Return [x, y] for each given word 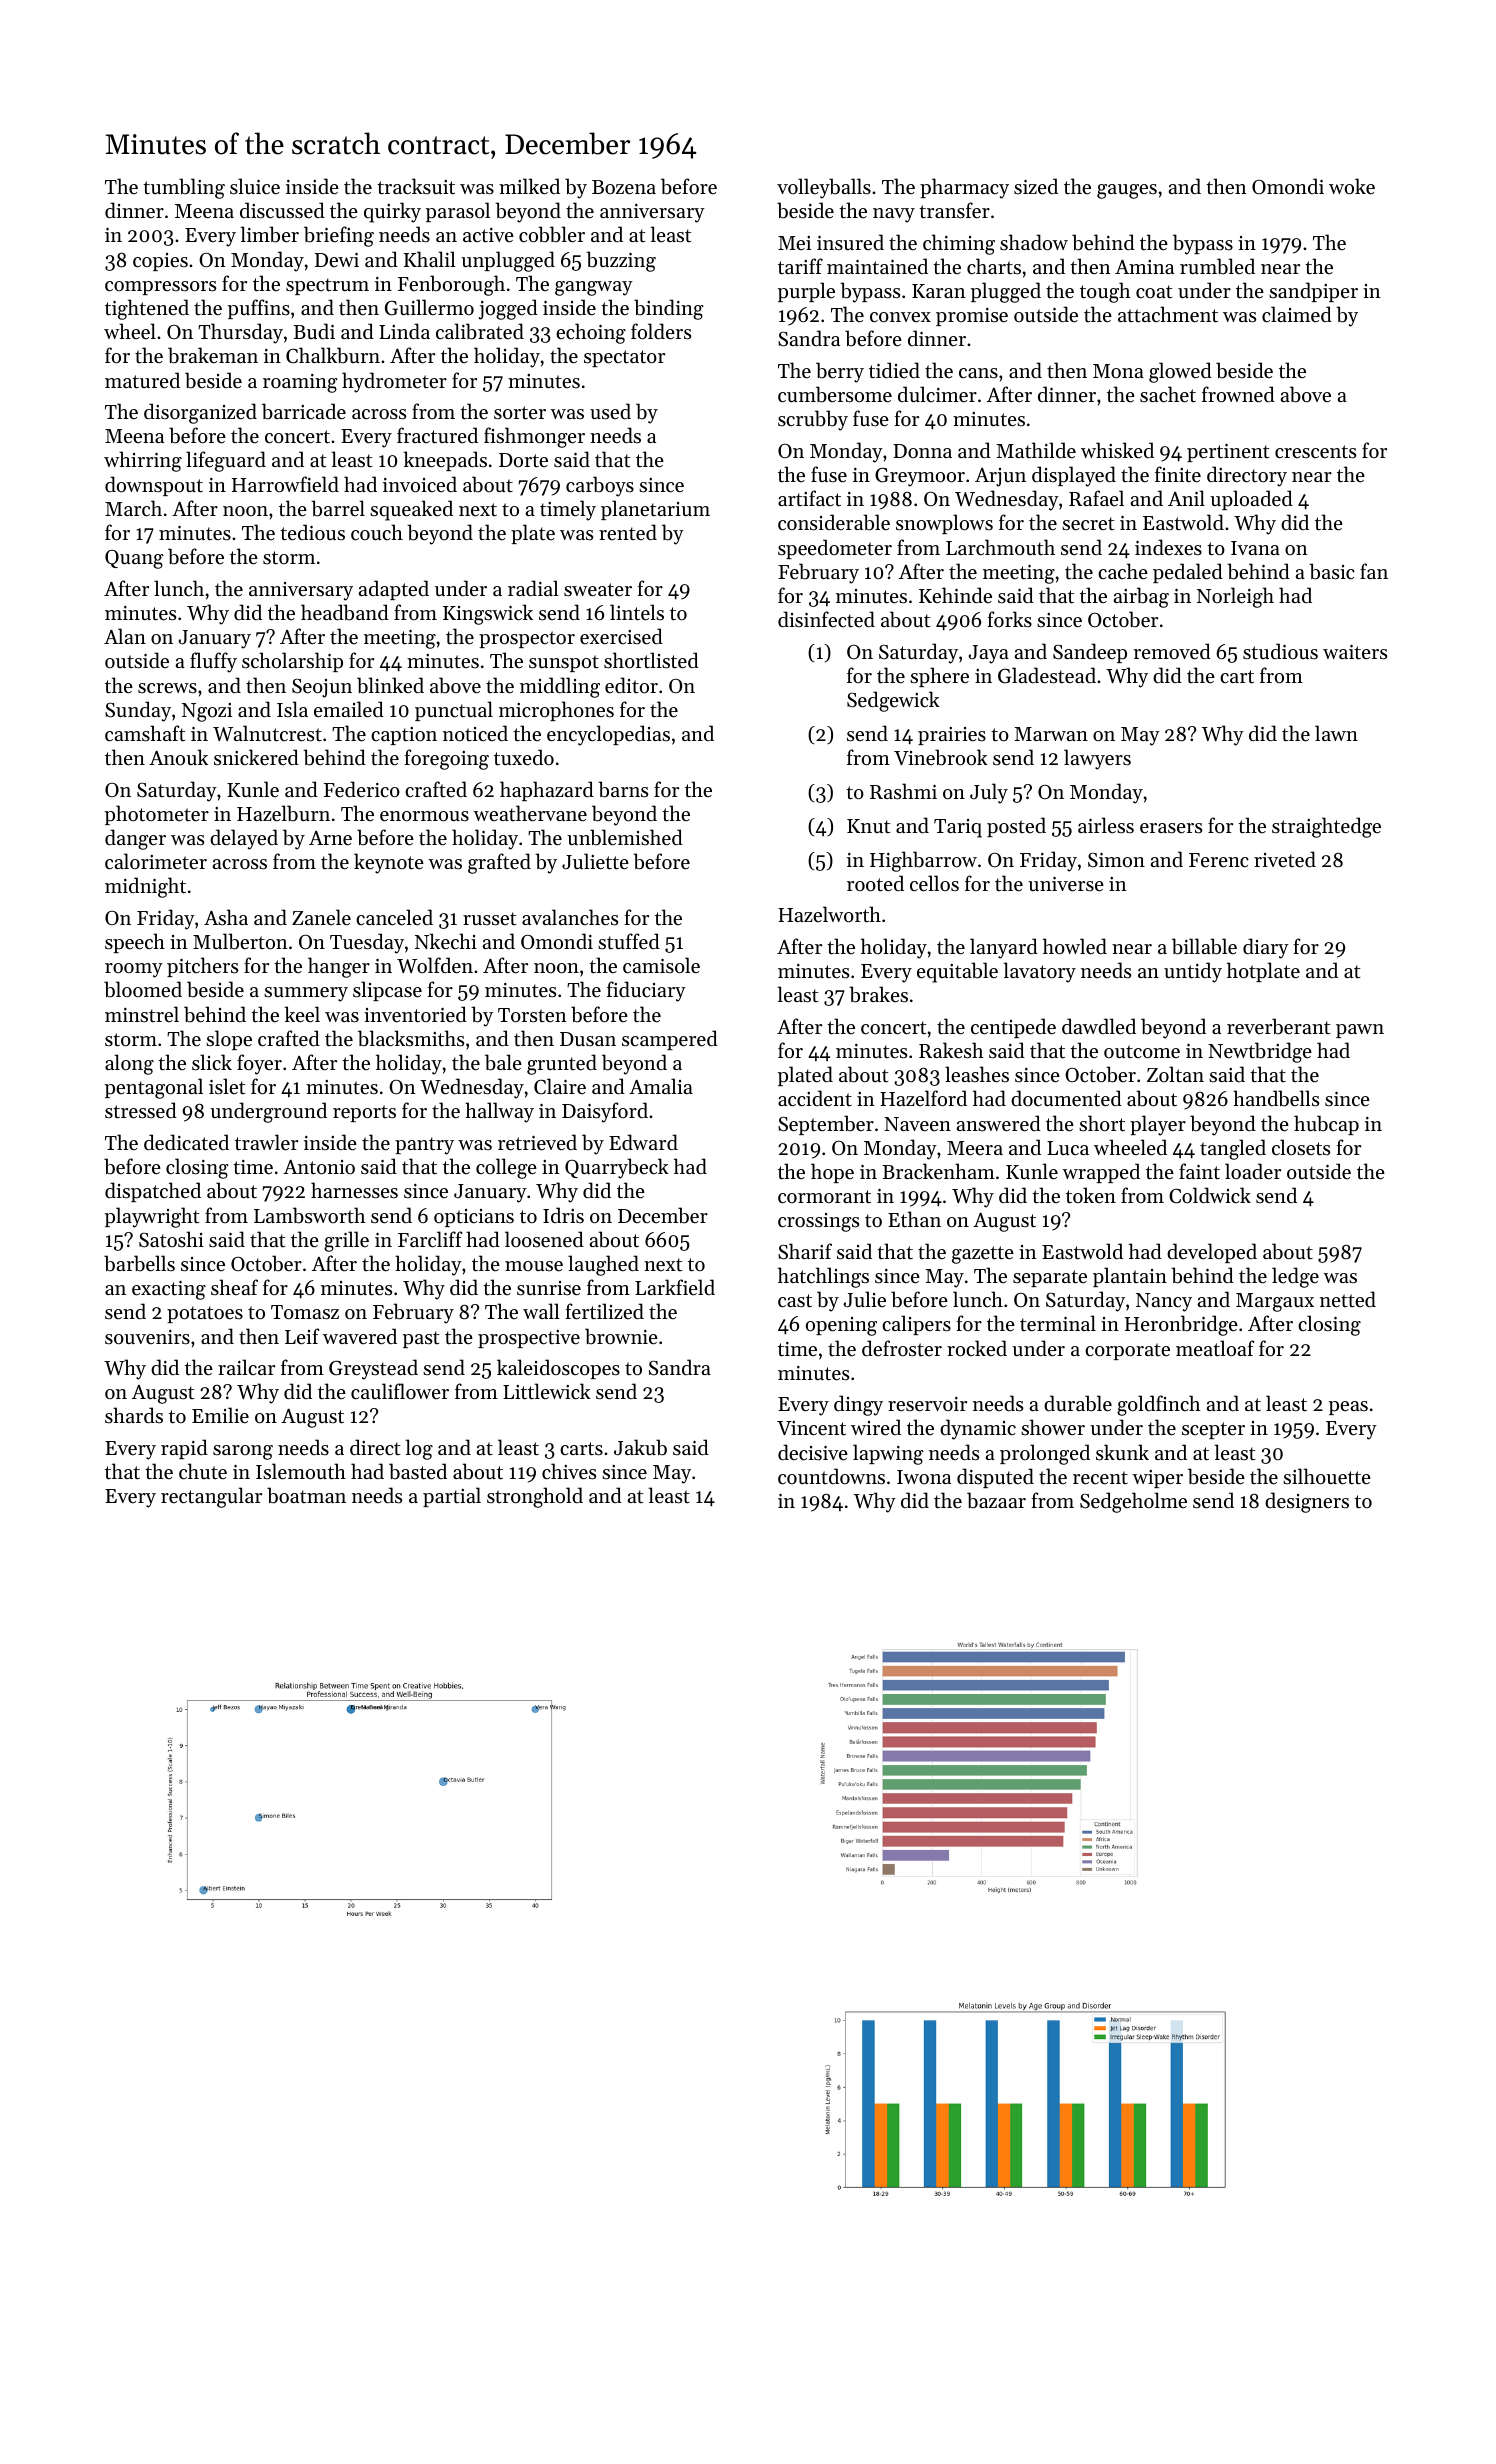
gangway [594, 288]
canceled [394, 917]
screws [167, 688]
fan [1374, 571]
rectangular [211, 1497]
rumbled [1217, 266]
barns [623, 789]
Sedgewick [893, 701]
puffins [259, 309]
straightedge [1326, 827]
